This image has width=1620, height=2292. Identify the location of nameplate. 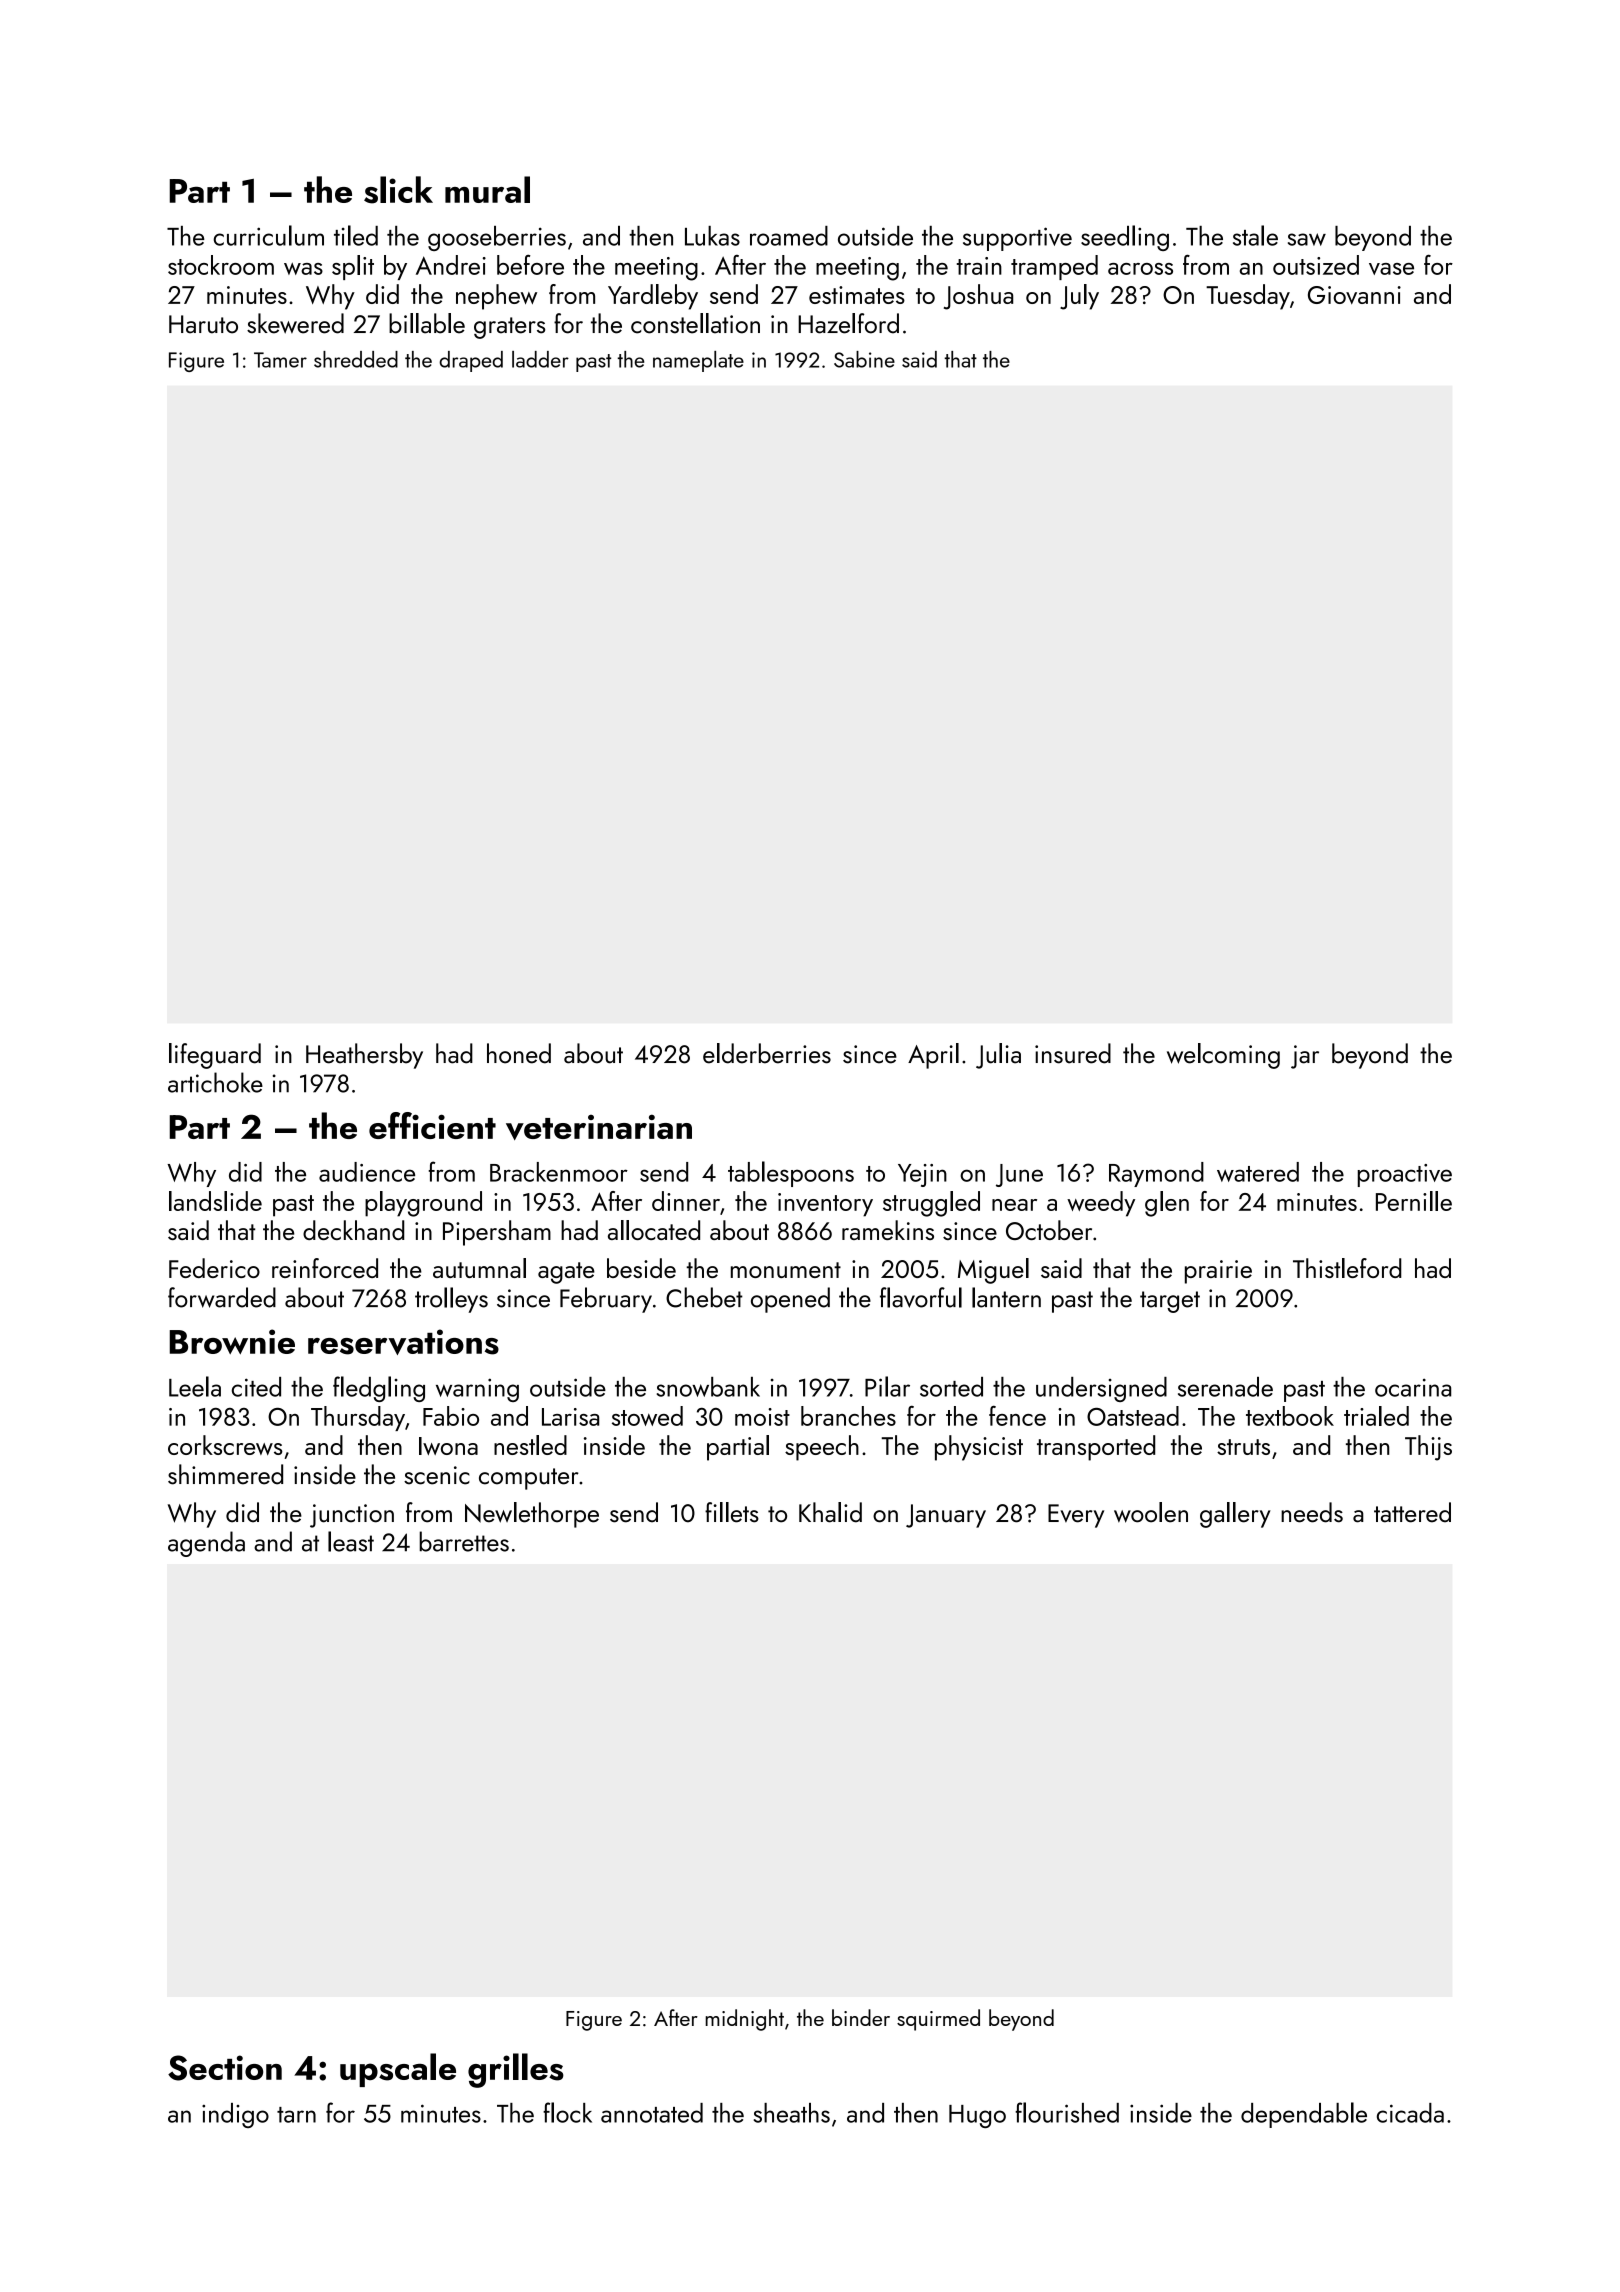
(698, 361).
